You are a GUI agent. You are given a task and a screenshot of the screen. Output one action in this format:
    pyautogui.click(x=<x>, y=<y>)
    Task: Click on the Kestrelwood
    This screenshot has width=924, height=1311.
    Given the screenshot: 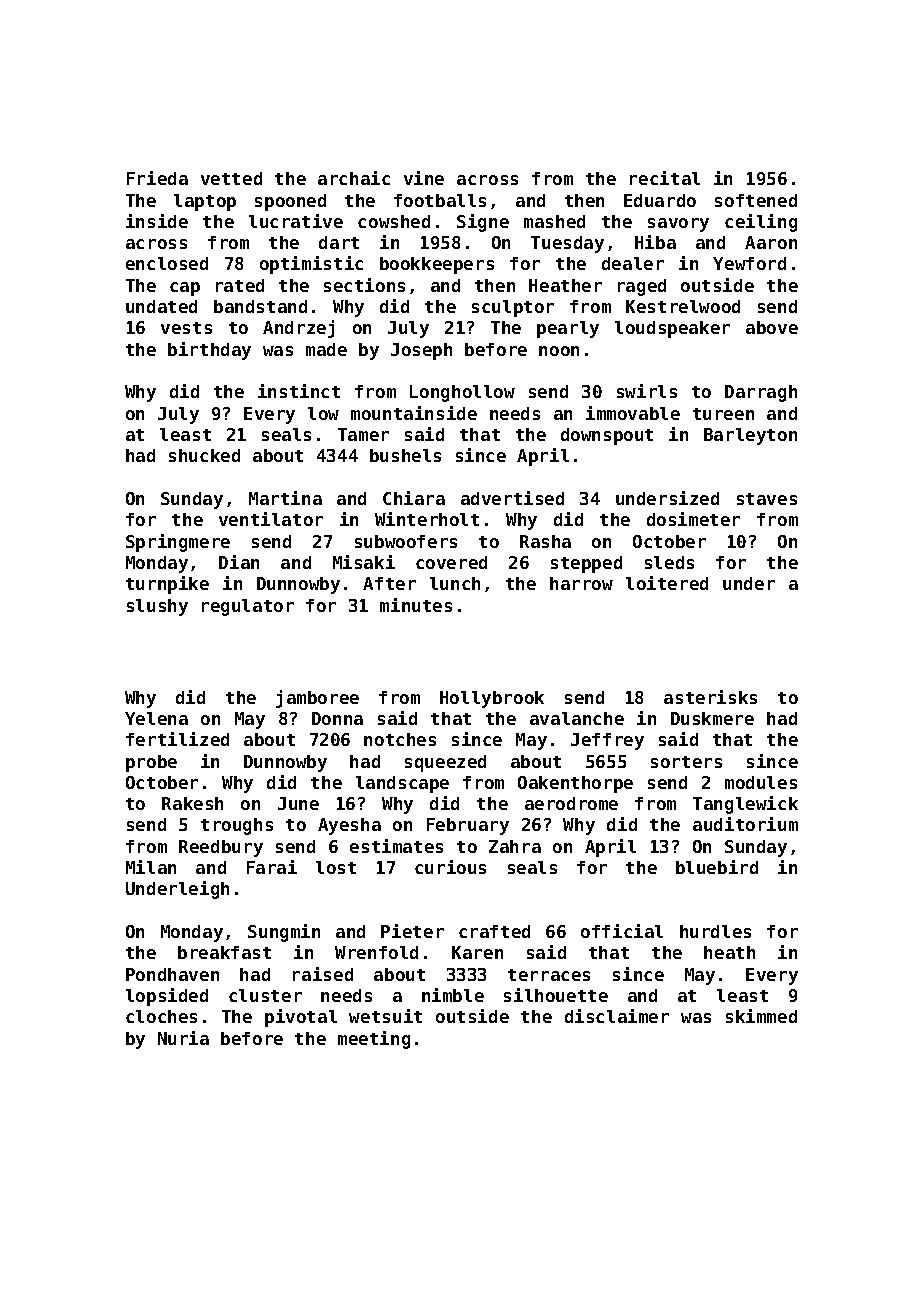 What is the action you would take?
    pyautogui.click(x=683, y=306)
